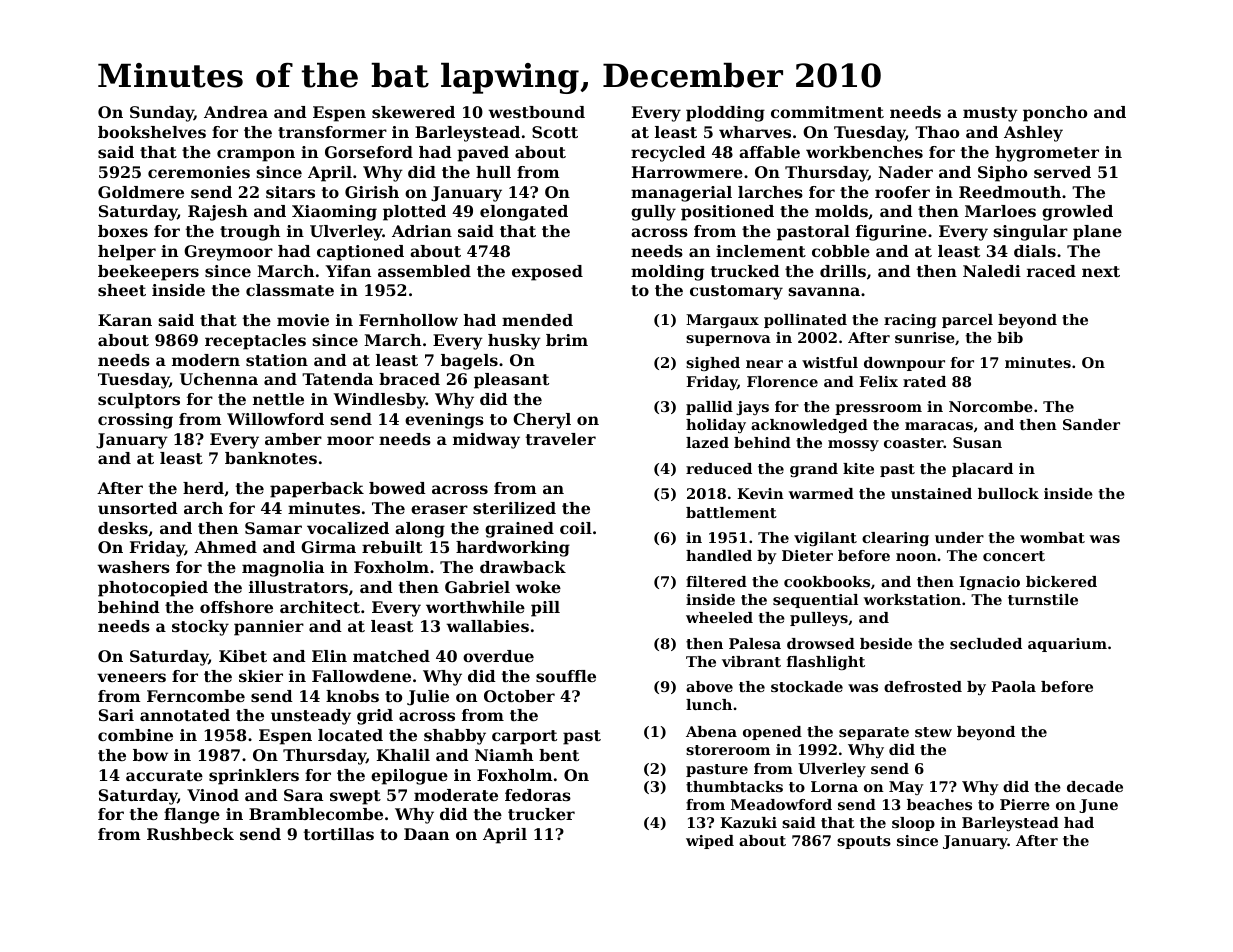 The width and height of the document is (1233, 952). I want to click on souffle, so click(566, 676).
